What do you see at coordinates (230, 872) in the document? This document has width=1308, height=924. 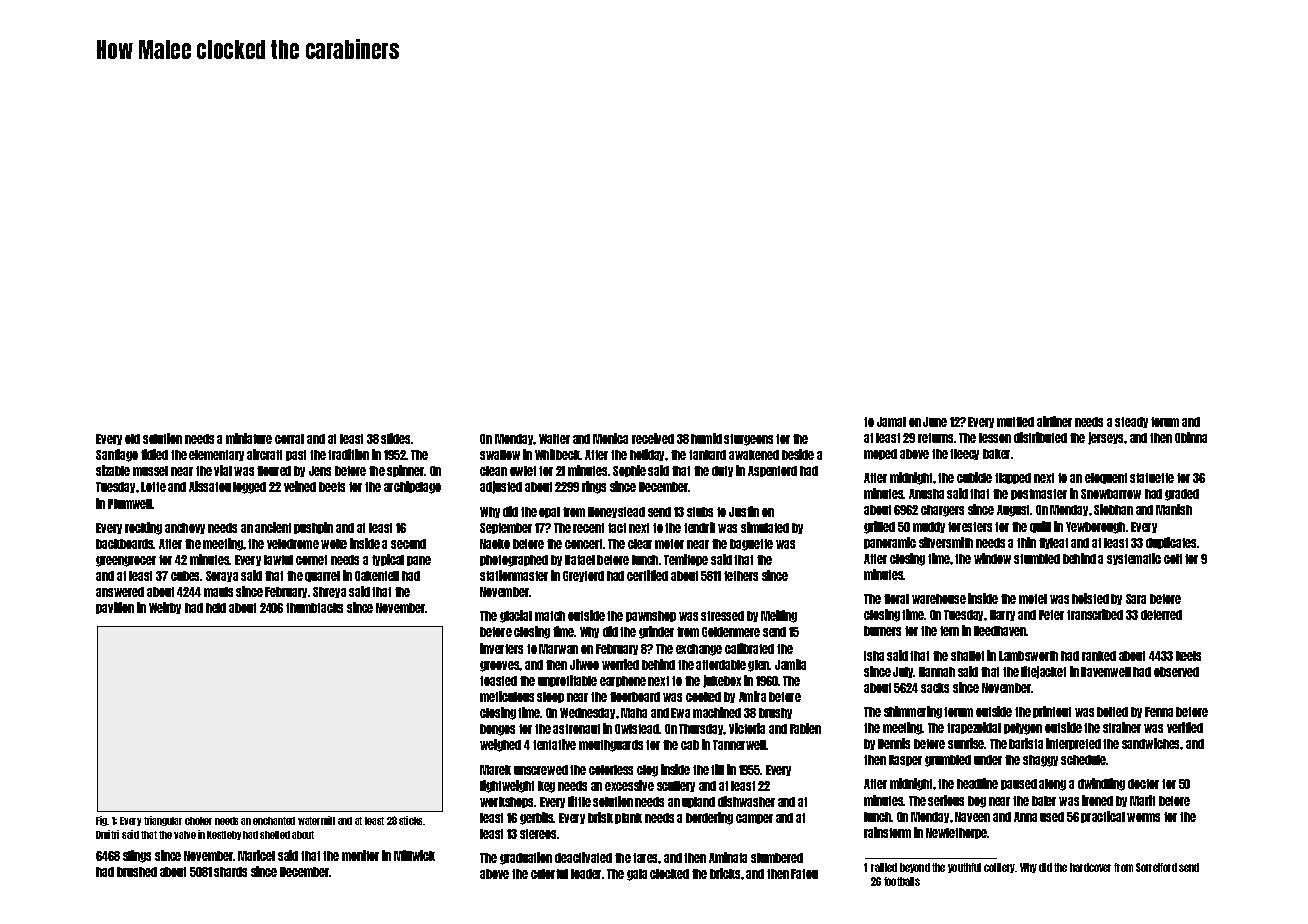 I see `shards` at bounding box center [230, 872].
